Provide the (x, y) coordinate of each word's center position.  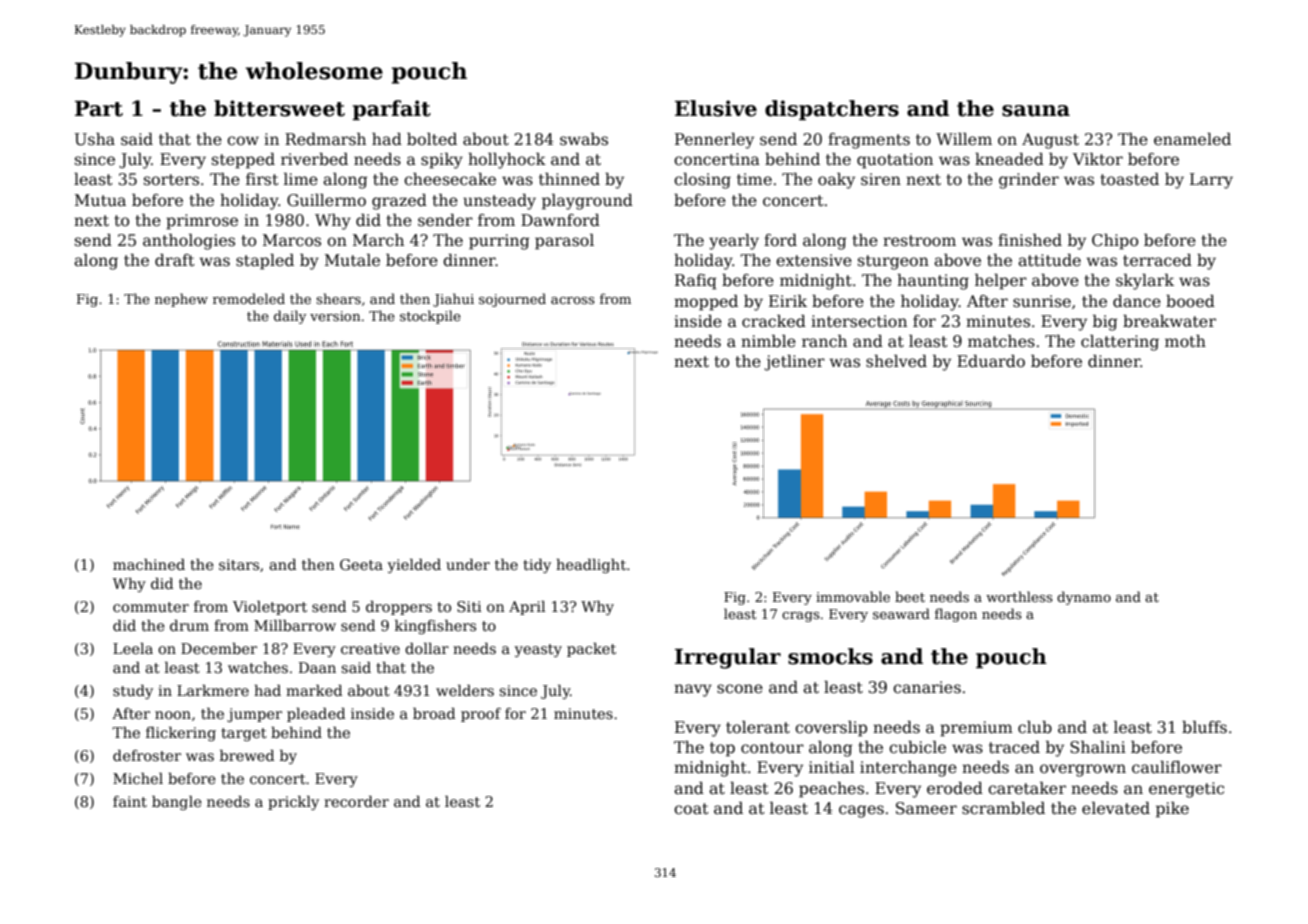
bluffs (1204, 727)
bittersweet (279, 108)
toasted (1129, 179)
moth (1185, 341)
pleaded (316, 715)
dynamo (1084, 598)
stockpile (430, 317)
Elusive (716, 108)
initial (832, 767)
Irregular (728, 658)
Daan (317, 667)
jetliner (794, 363)
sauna (1036, 111)
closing (702, 181)
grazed (399, 202)
